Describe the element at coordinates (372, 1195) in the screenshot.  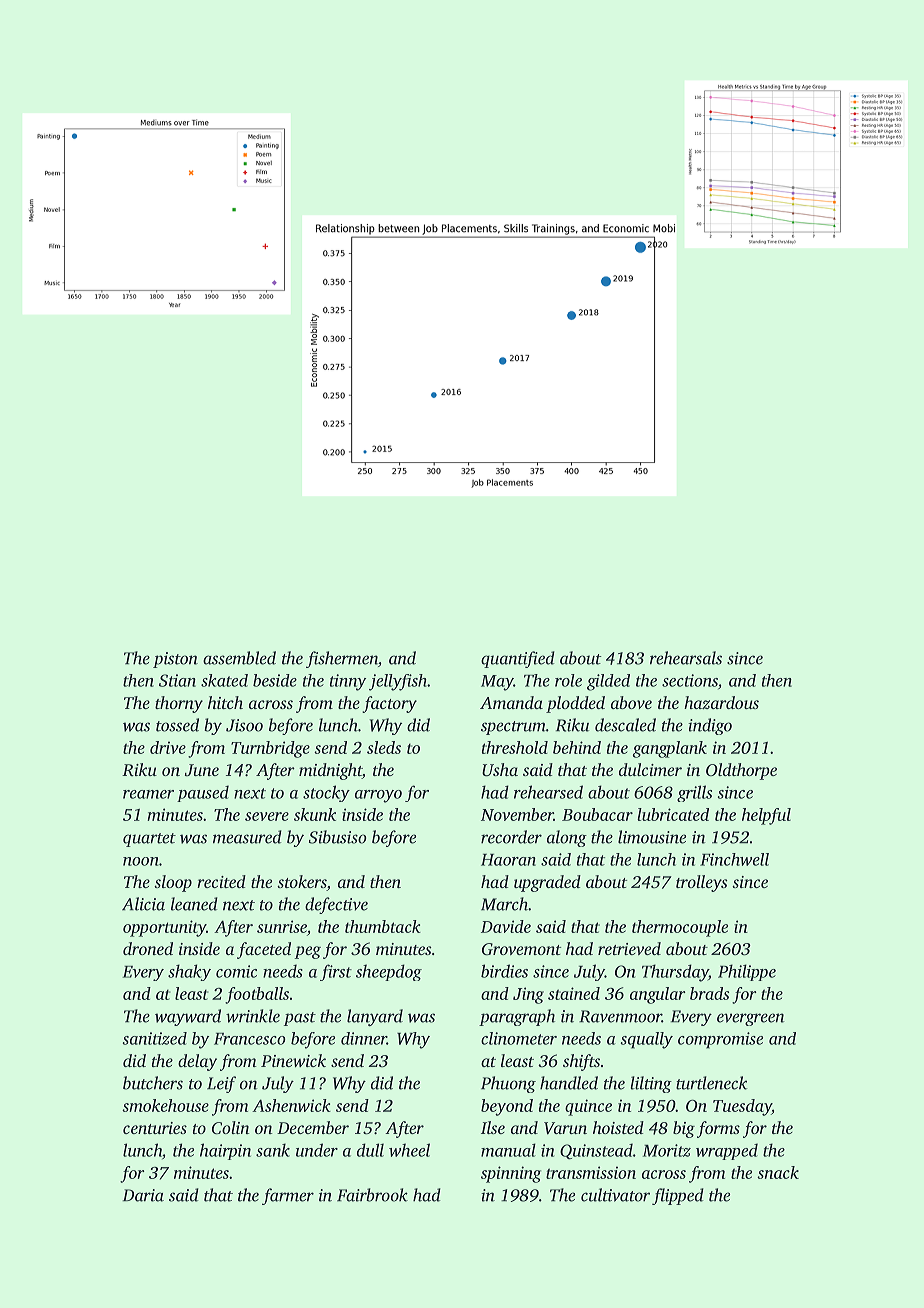
I see `Fairbrook` at that location.
